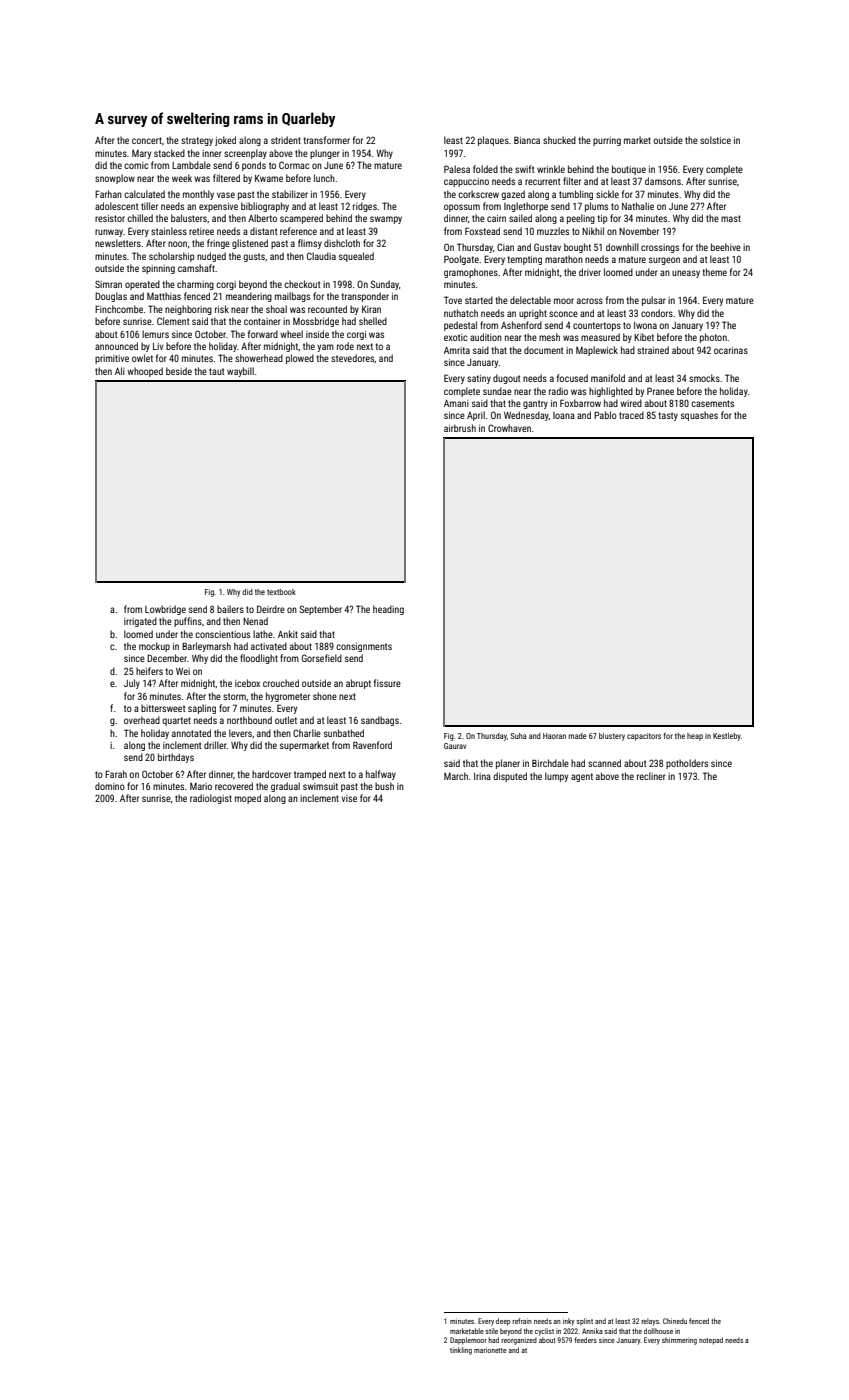  I want to click on adolescent, so click(116, 206).
